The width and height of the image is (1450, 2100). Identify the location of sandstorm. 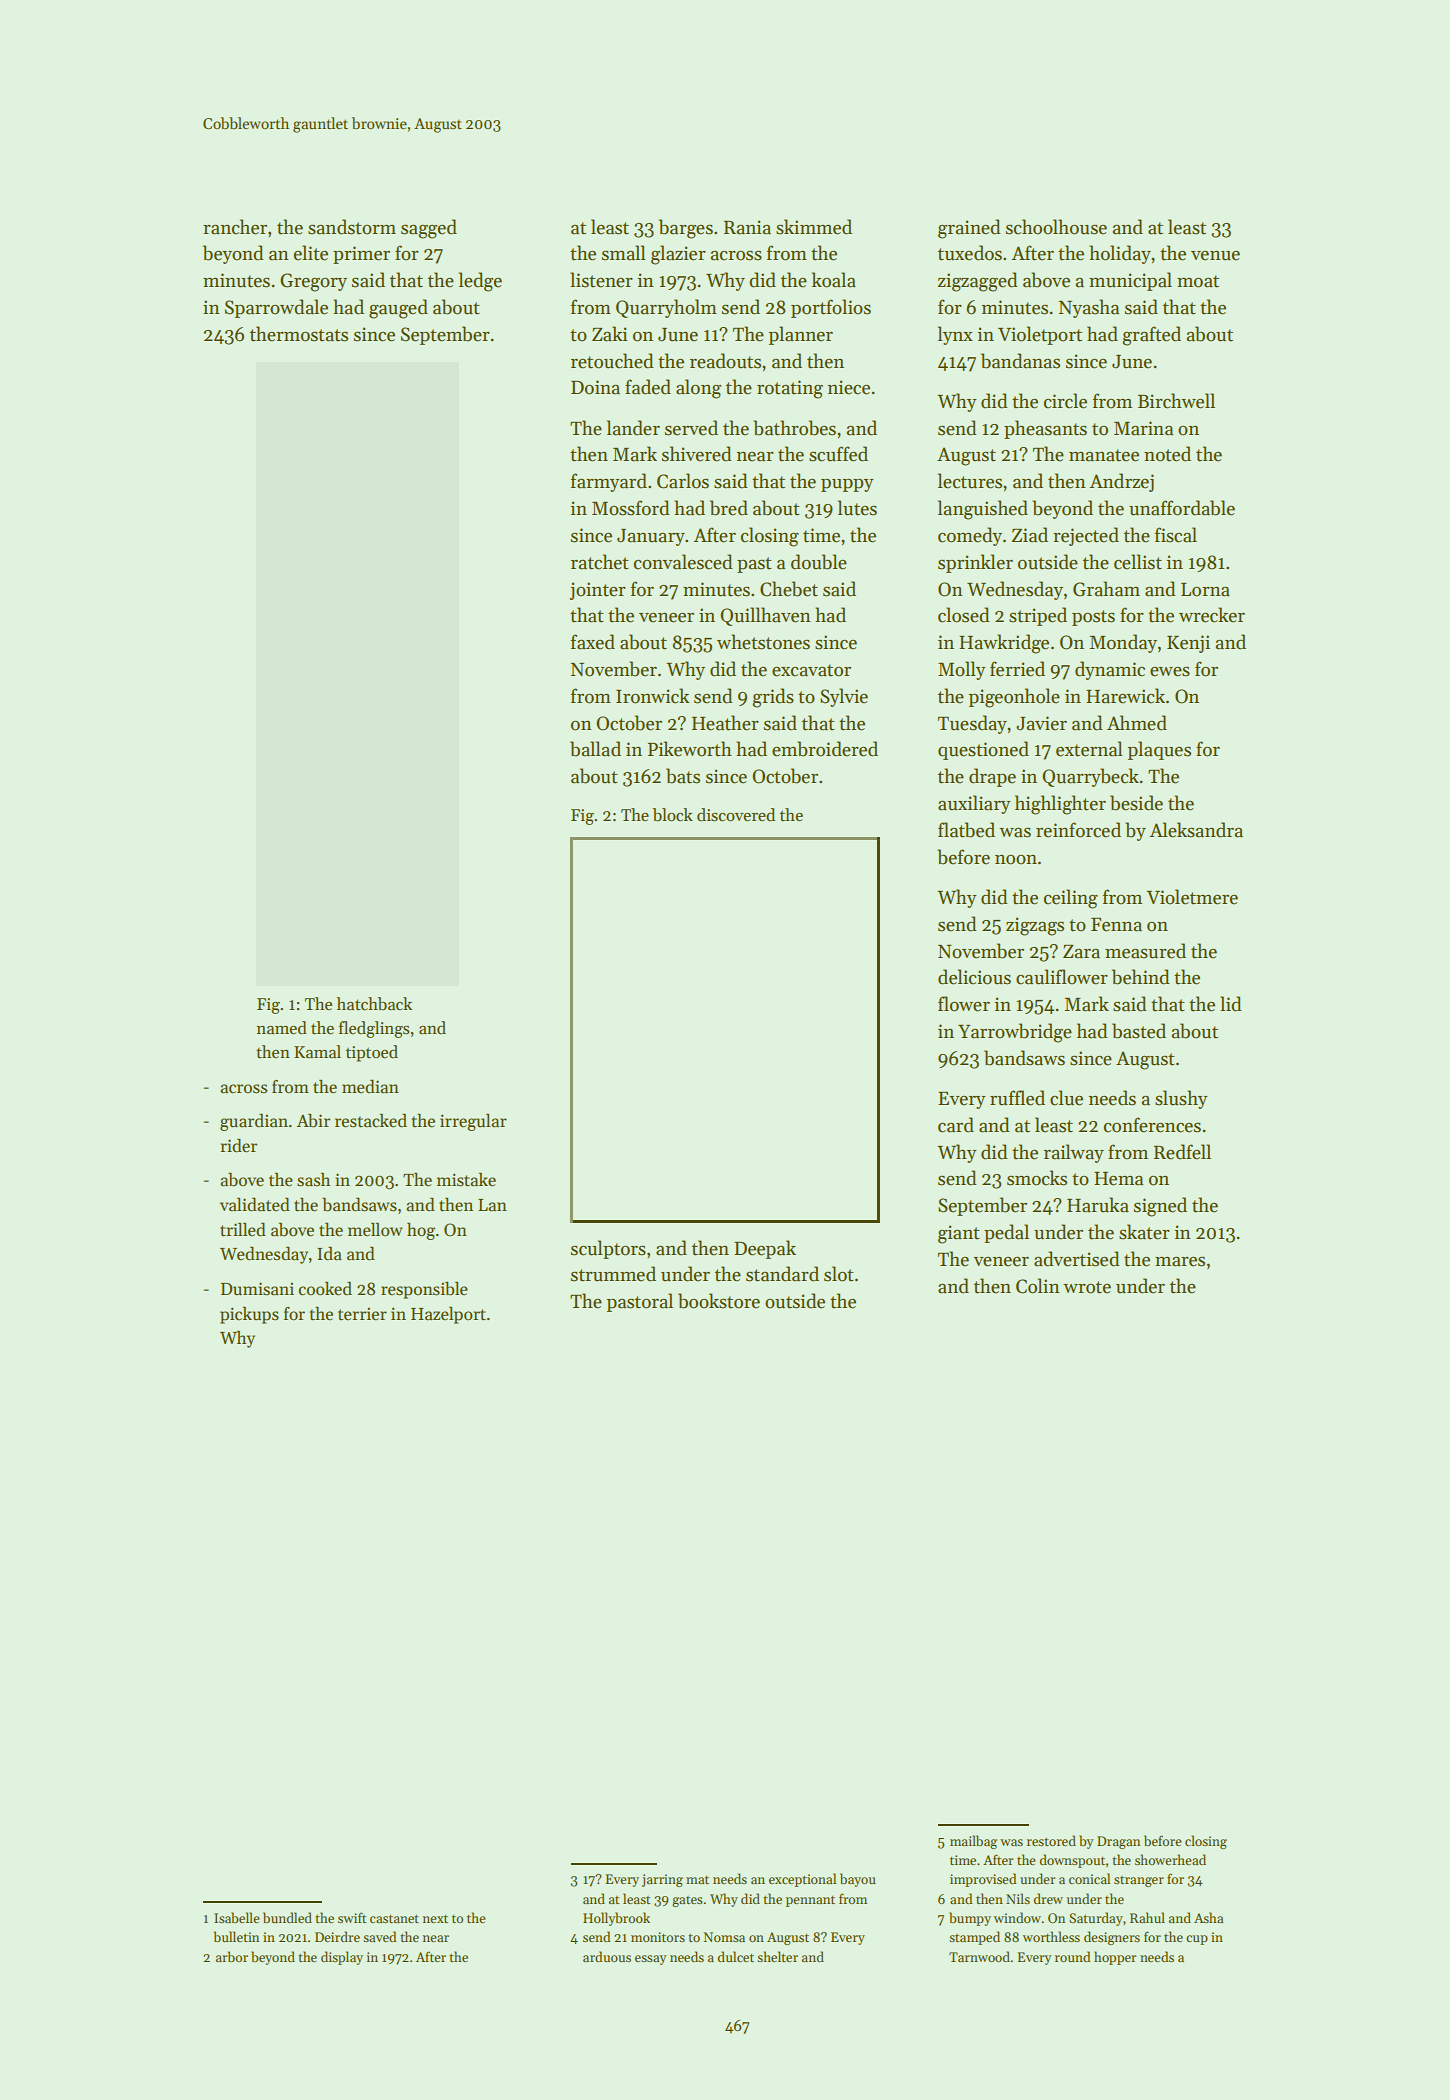
(352, 227).
